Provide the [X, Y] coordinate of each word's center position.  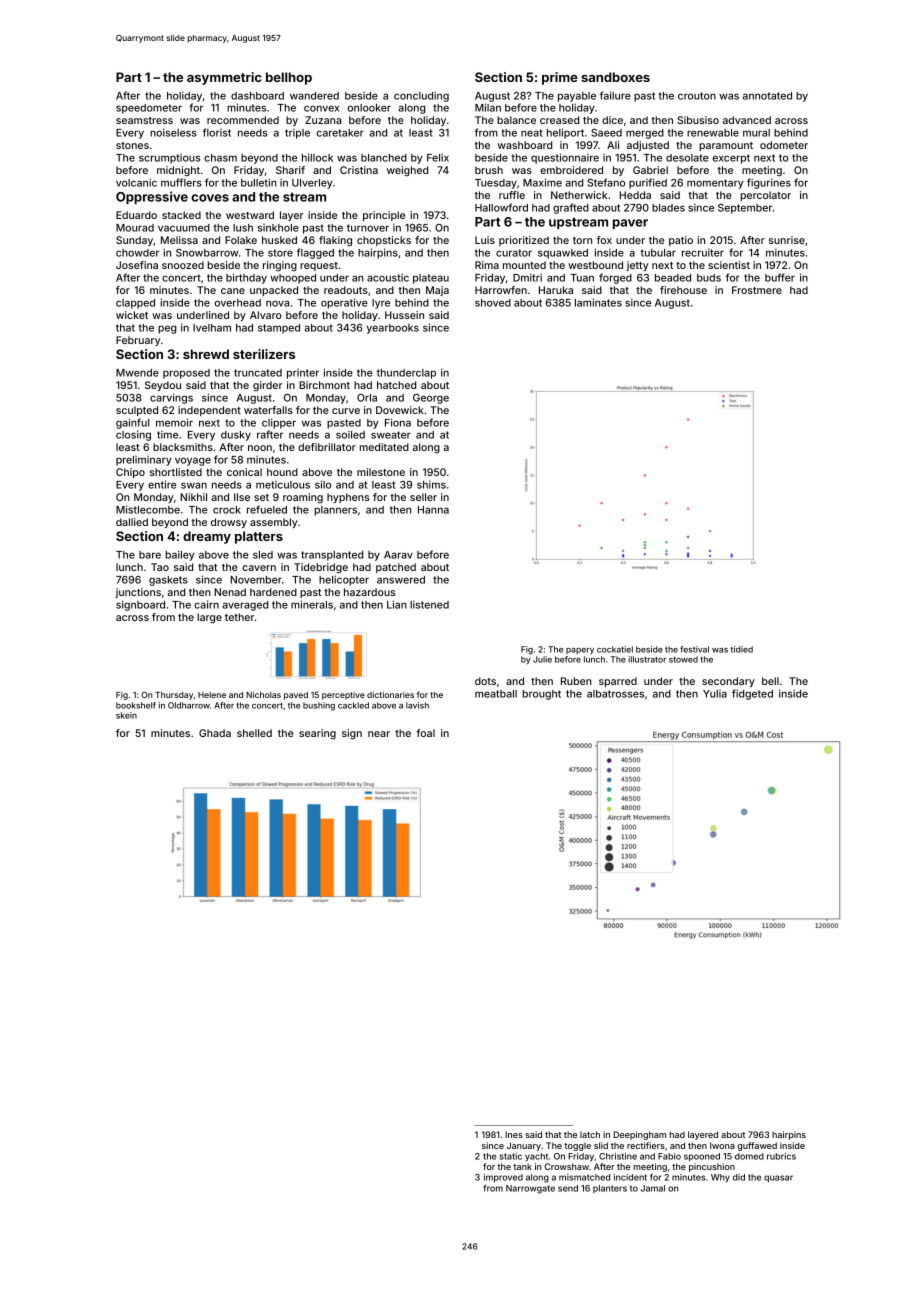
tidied [741, 649]
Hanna [433, 510]
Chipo [130, 473]
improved [503, 1178]
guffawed [757, 1146]
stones [132, 145]
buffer [780, 277]
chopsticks [384, 241]
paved [296, 696]
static [510, 1156]
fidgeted [752, 694]
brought [542, 695]
